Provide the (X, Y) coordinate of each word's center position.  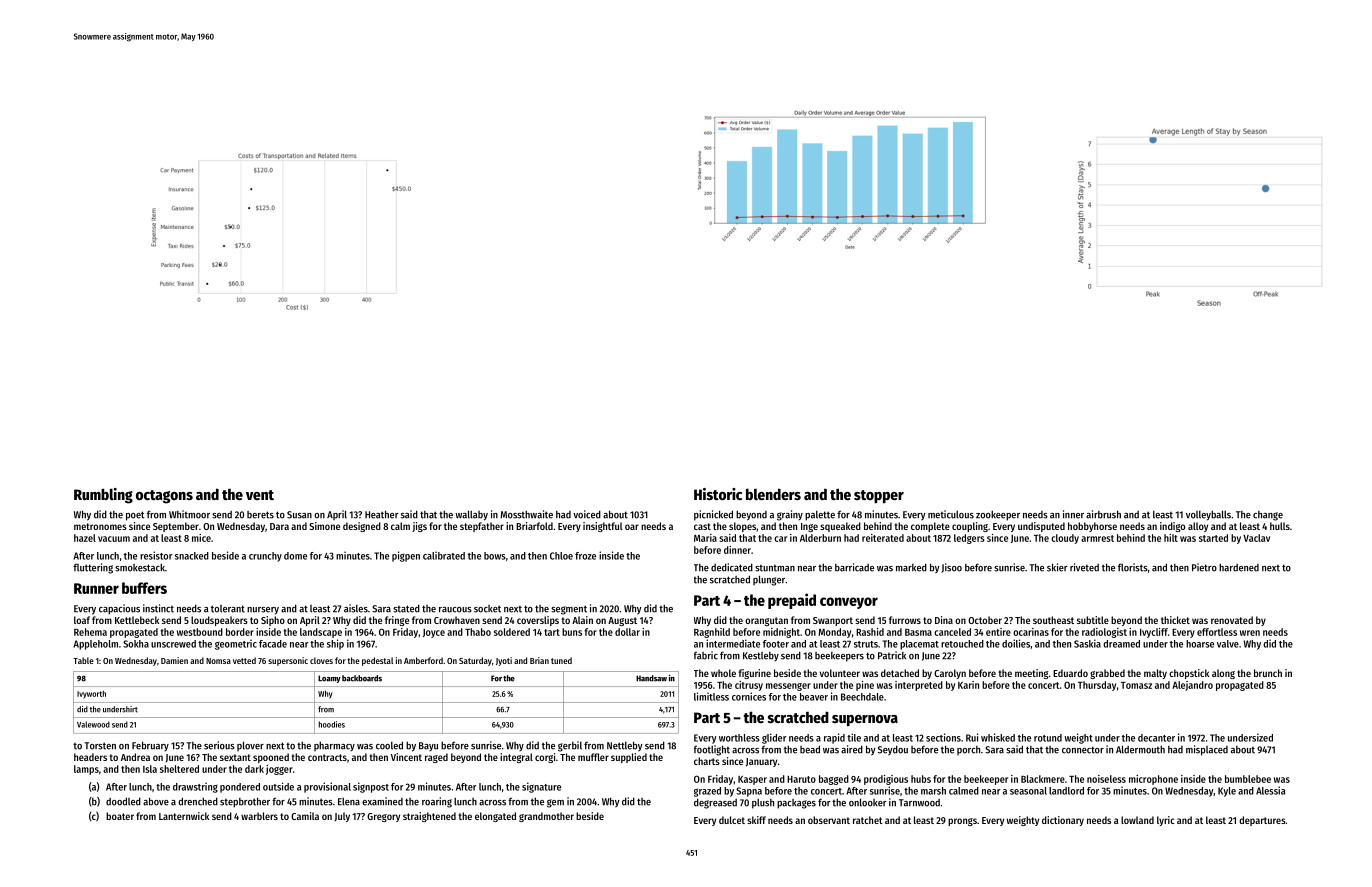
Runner (96, 588)
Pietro (1204, 567)
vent (260, 495)
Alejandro (1192, 686)
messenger (788, 687)
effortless (1217, 632)
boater (120, 816)
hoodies (332, 724)
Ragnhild (712, 633)
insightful (603, 527)
